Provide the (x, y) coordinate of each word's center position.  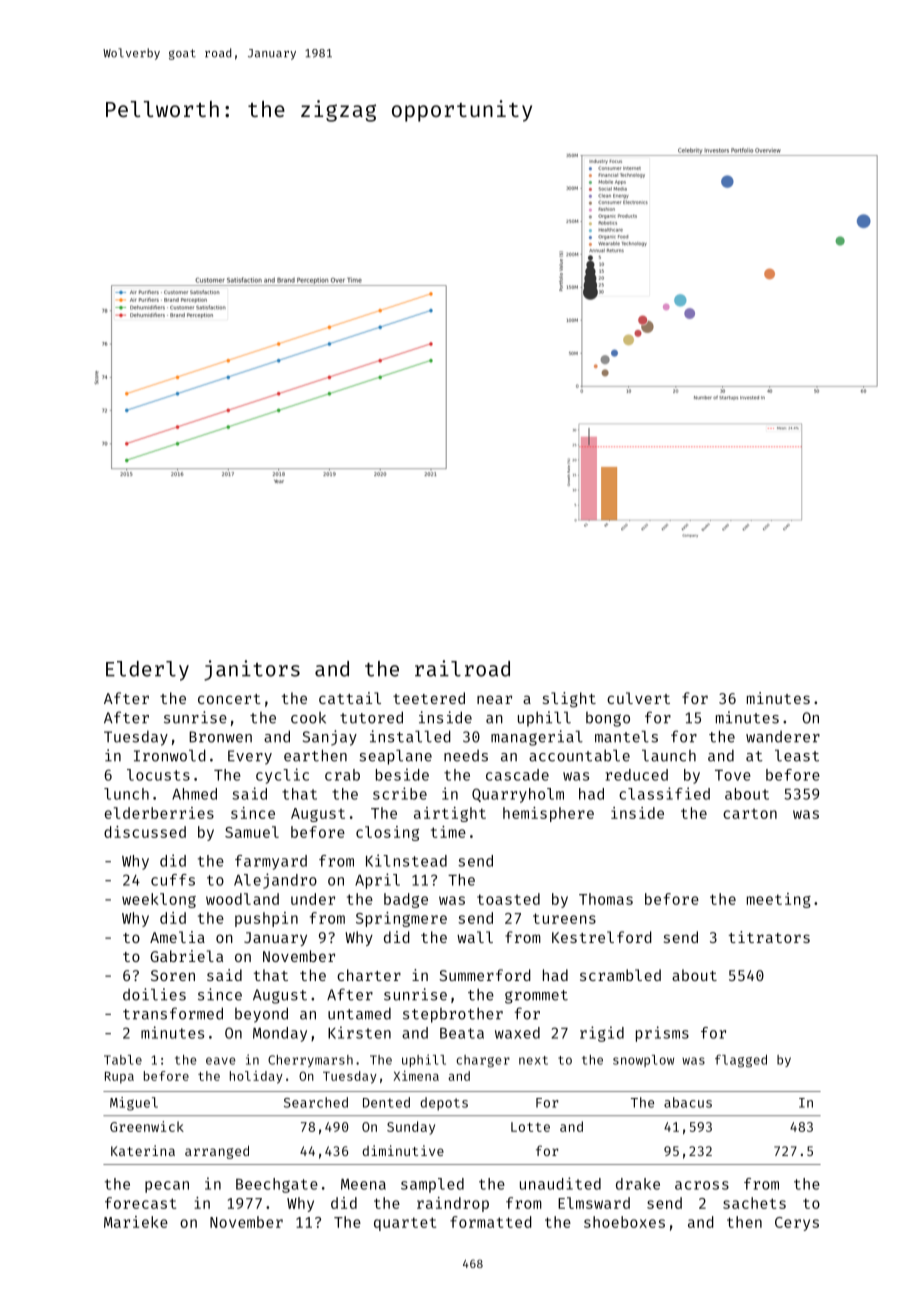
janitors (252, 670)
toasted (508, 899)
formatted (491, 1222)
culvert (638, 698)
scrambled (620, 975)
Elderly (147, 671)
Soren (173, 975)
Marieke (136, 1222)
